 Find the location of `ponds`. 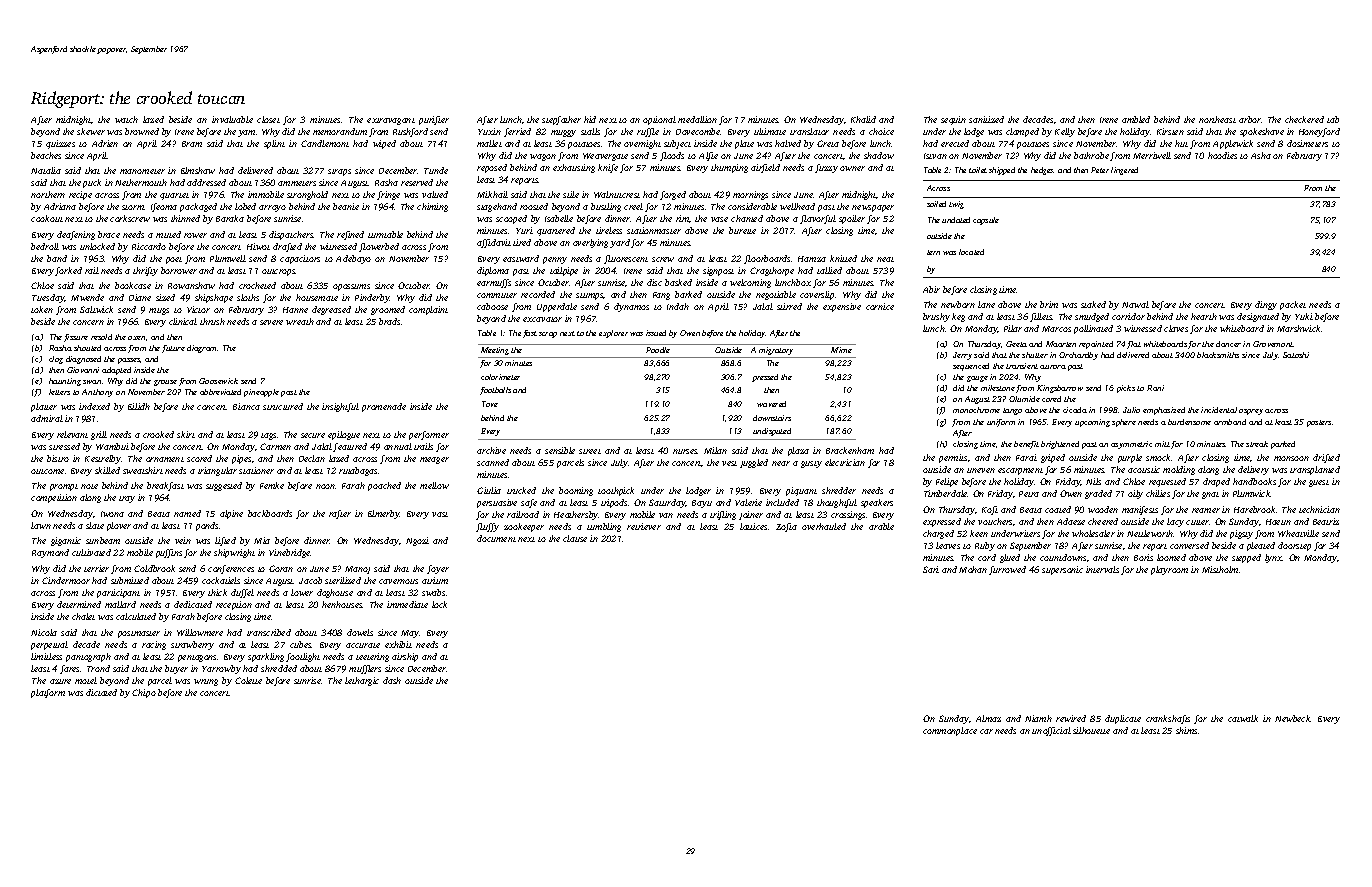

ponds is located at coordinates (208, 526).
